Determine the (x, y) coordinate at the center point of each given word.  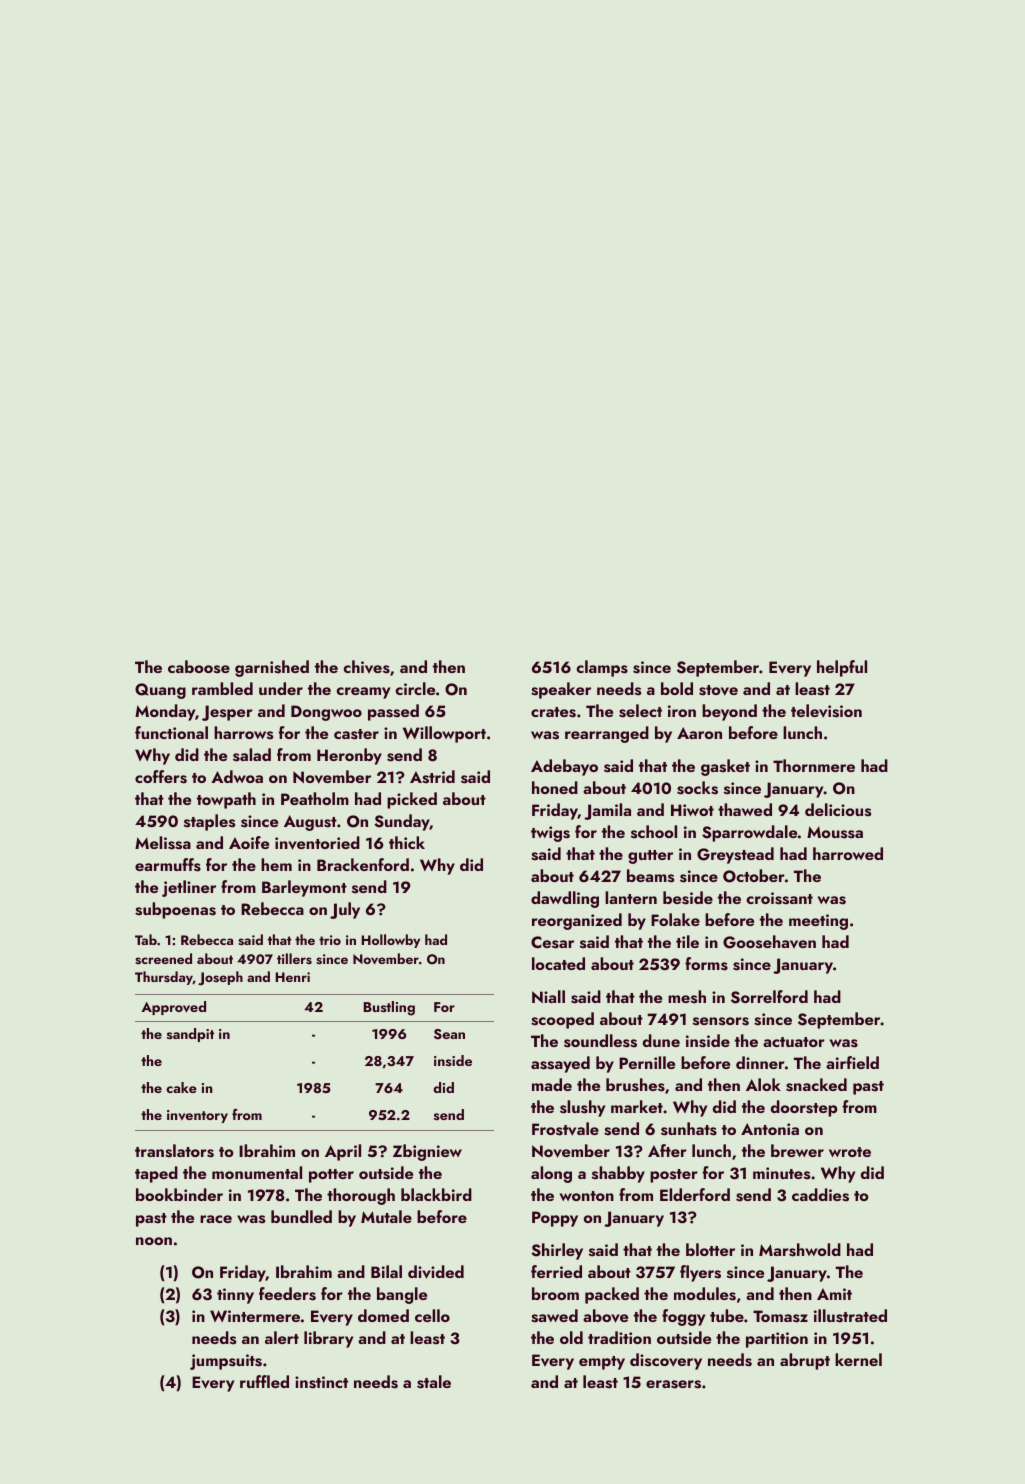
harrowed (848, 853)
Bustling (389, 1008)
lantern (631, 897)
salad (252, 755)
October (754, 876)
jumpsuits (226, 1362)
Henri (292, 977)
